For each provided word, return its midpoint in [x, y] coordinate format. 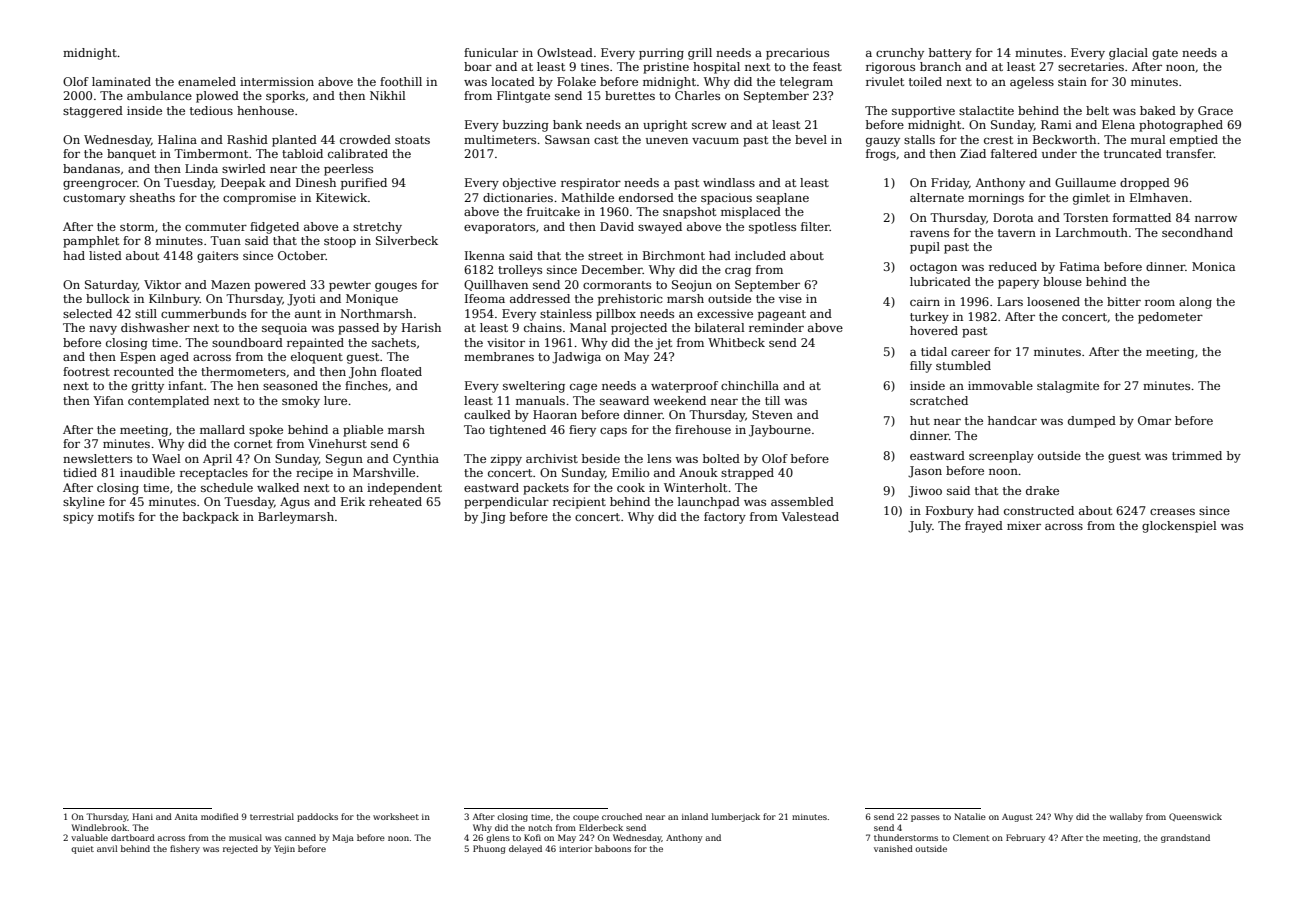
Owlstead [565, 52]
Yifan [108, 400]
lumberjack [736, 817]
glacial [1128, 54]
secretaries [1091, 66]
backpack [211, 518]
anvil [107, 848]
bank [567, 124]
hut [920, 420]
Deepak [243, 184]
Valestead [810, 516]
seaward [624, 400]
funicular [491, 52]
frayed [984, 527]
